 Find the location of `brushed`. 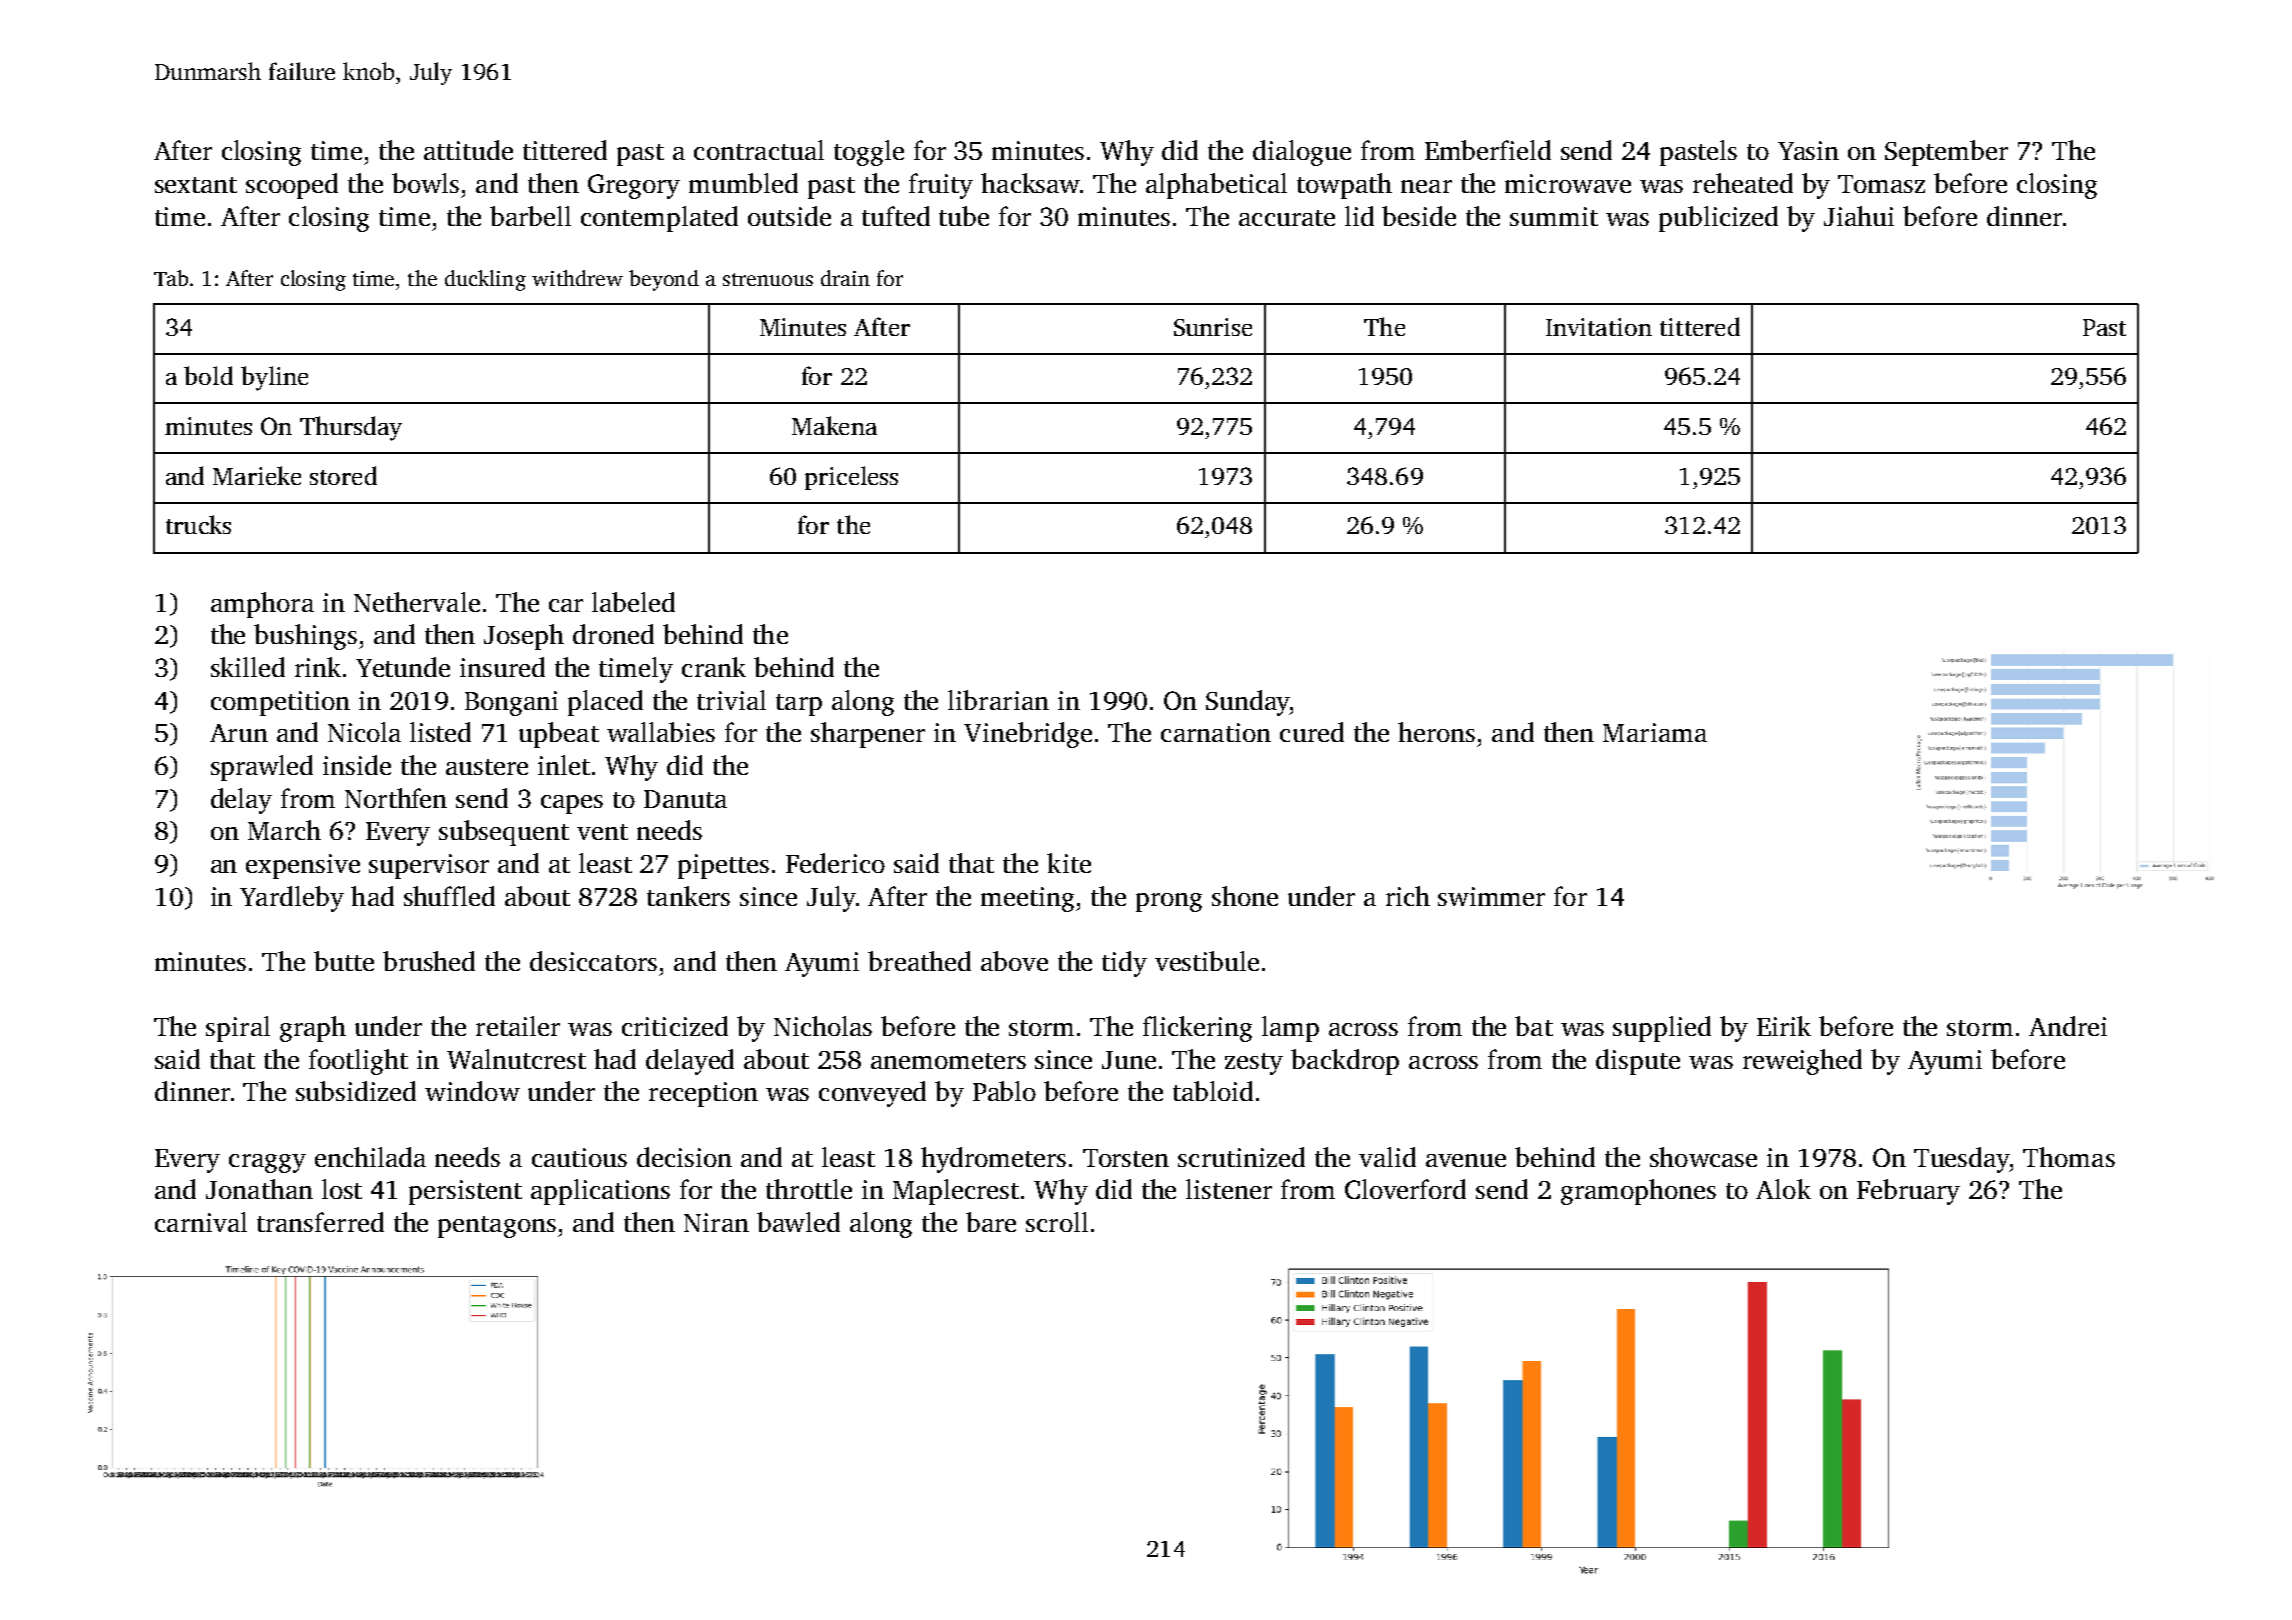

brushed is located at coordinates (429, 961).
